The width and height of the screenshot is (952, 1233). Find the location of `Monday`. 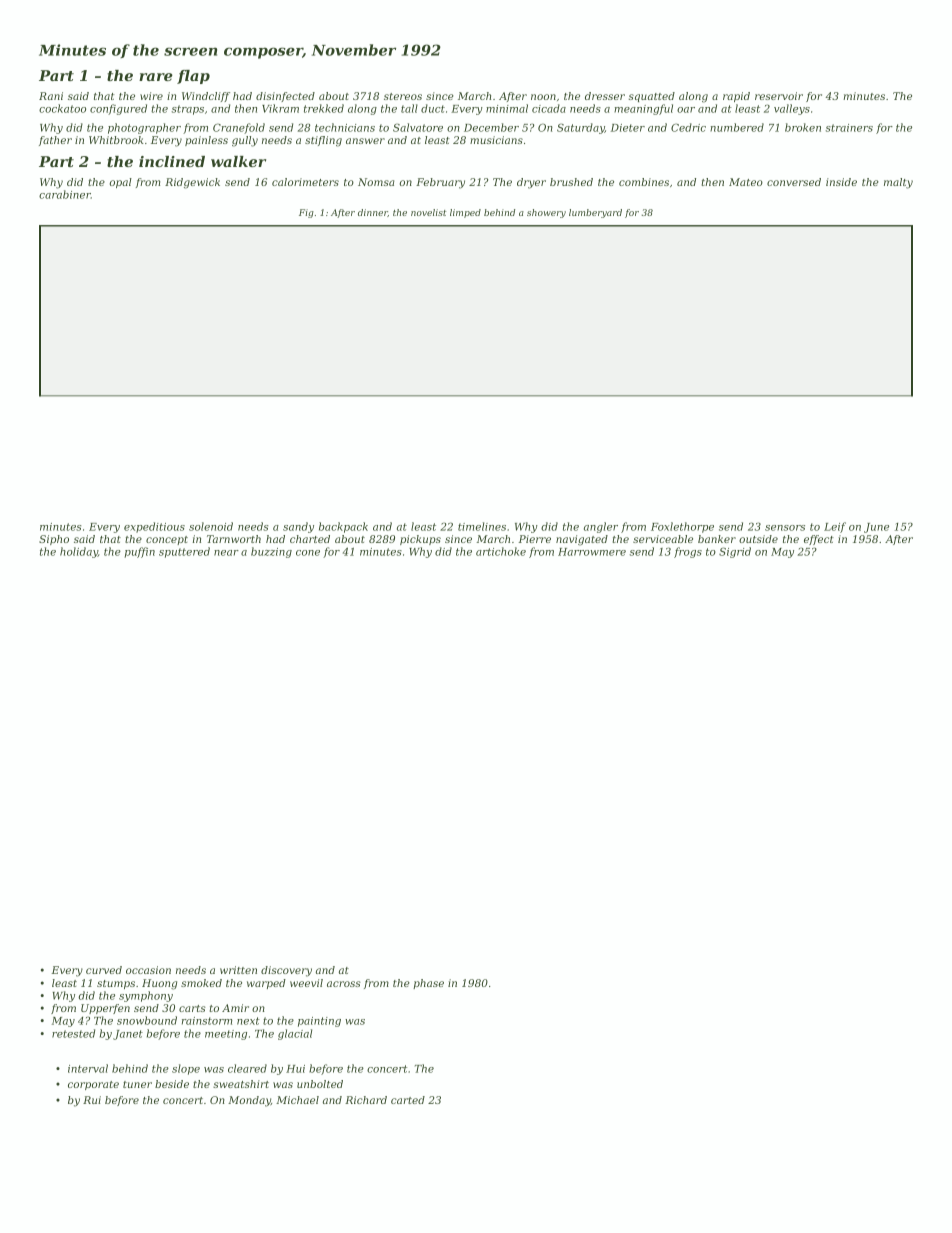

Monday is located at coordinates (249, 1101).
